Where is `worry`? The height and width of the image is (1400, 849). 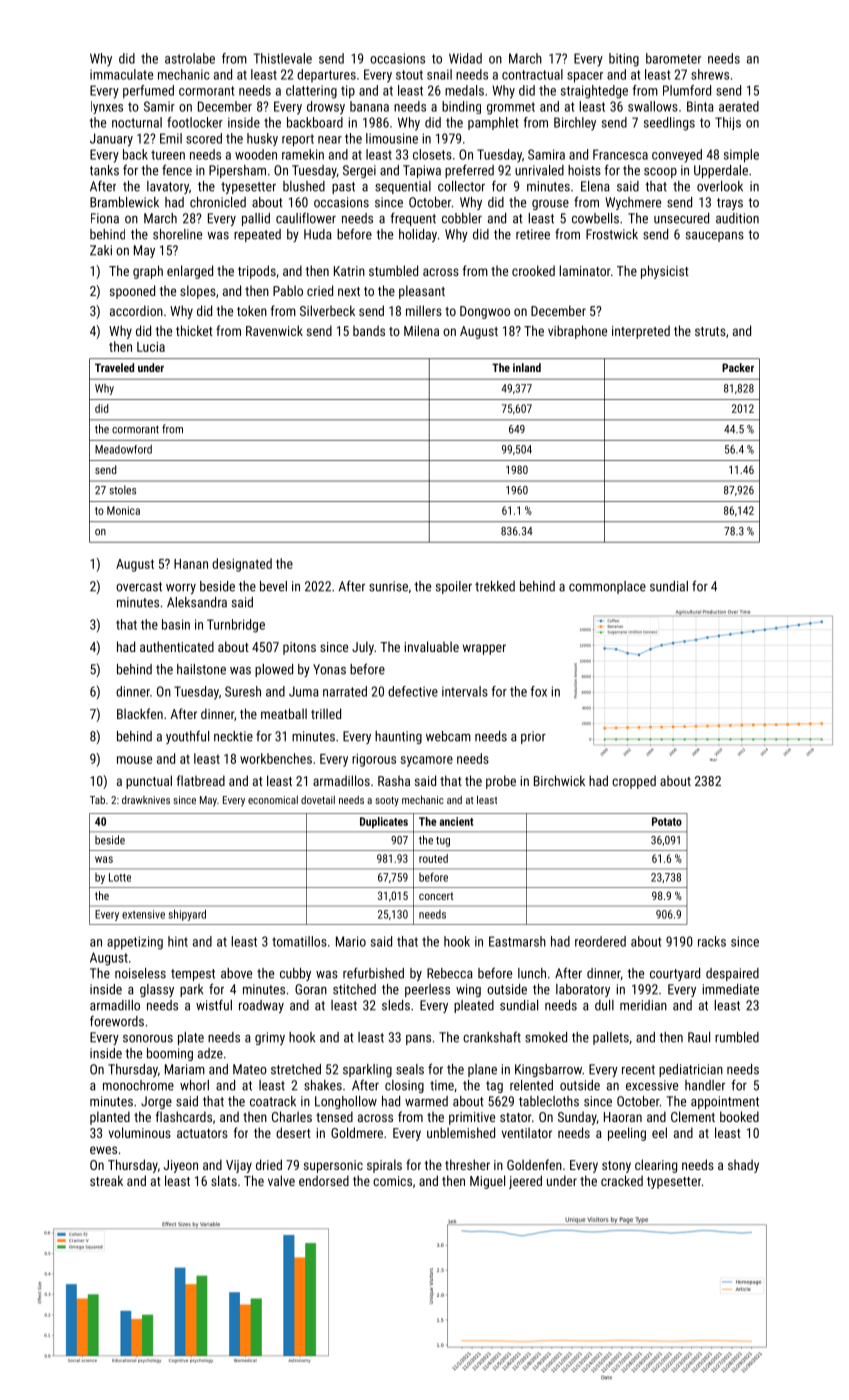
worry is located at coordinates (181, 589).
